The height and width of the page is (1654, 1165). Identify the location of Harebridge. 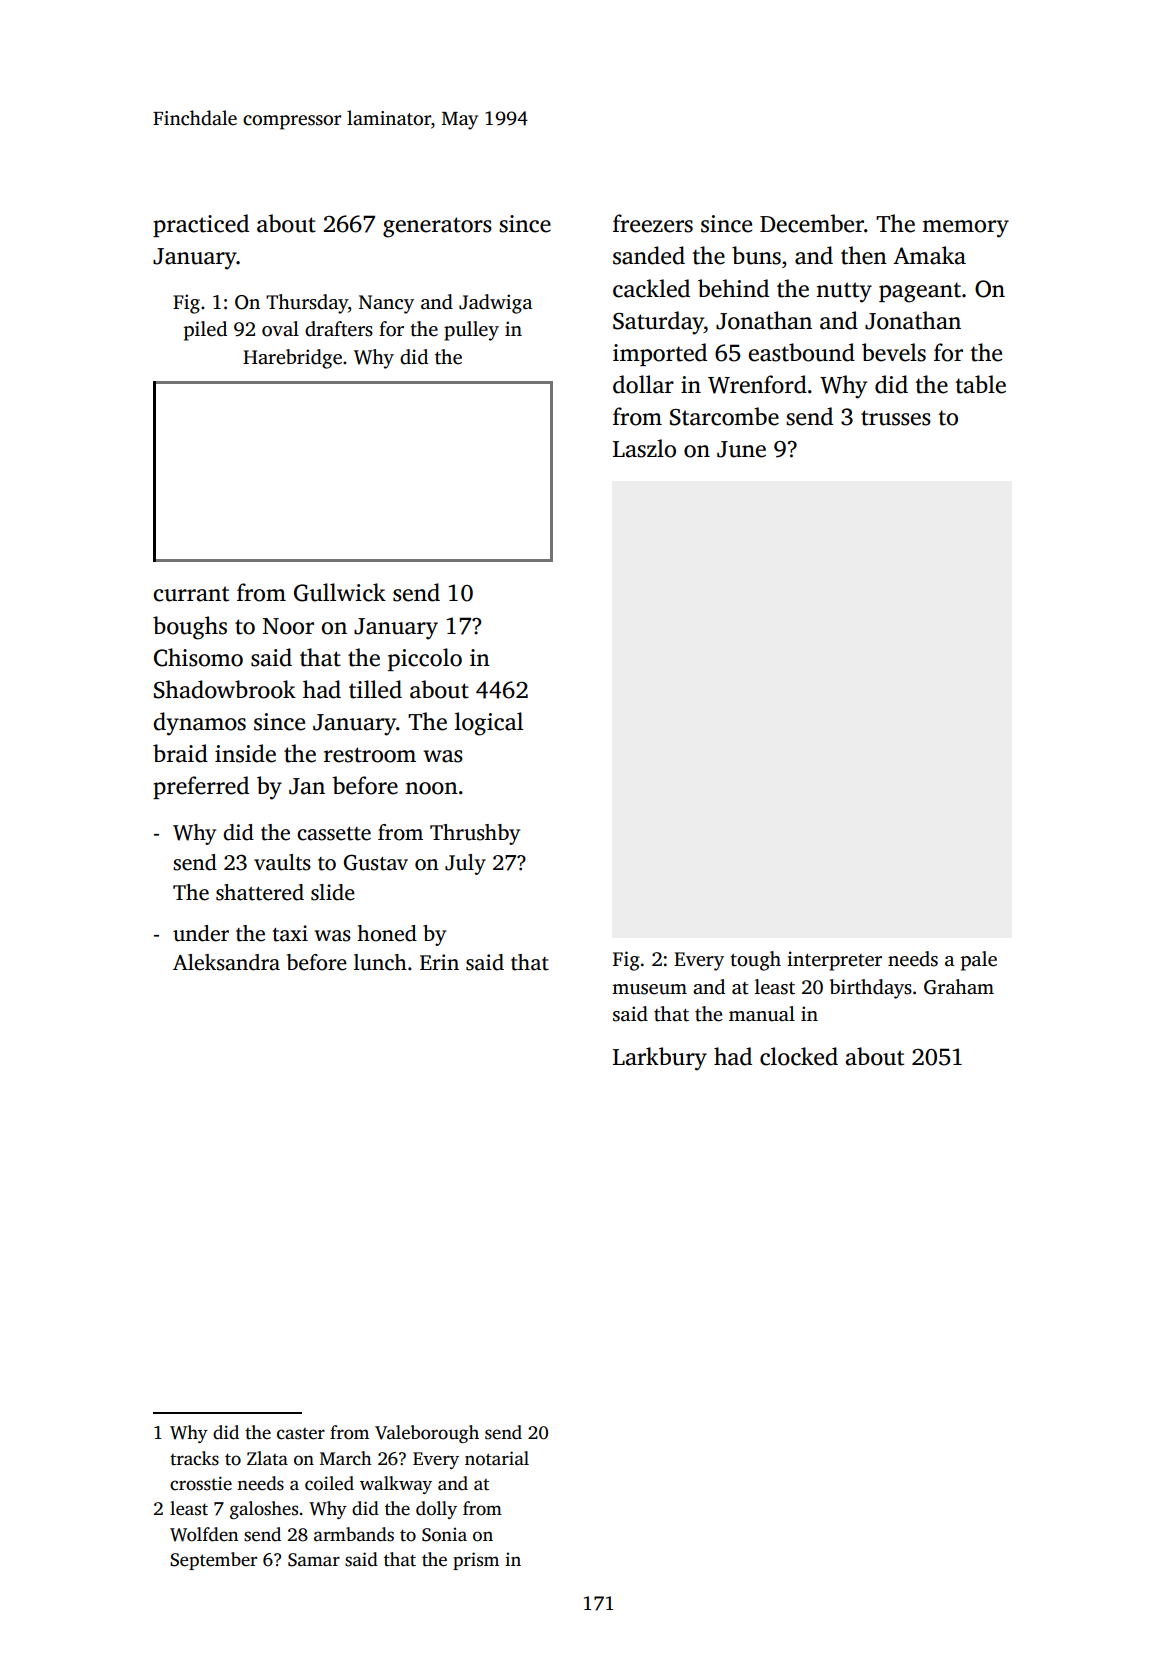
(292, 359).
